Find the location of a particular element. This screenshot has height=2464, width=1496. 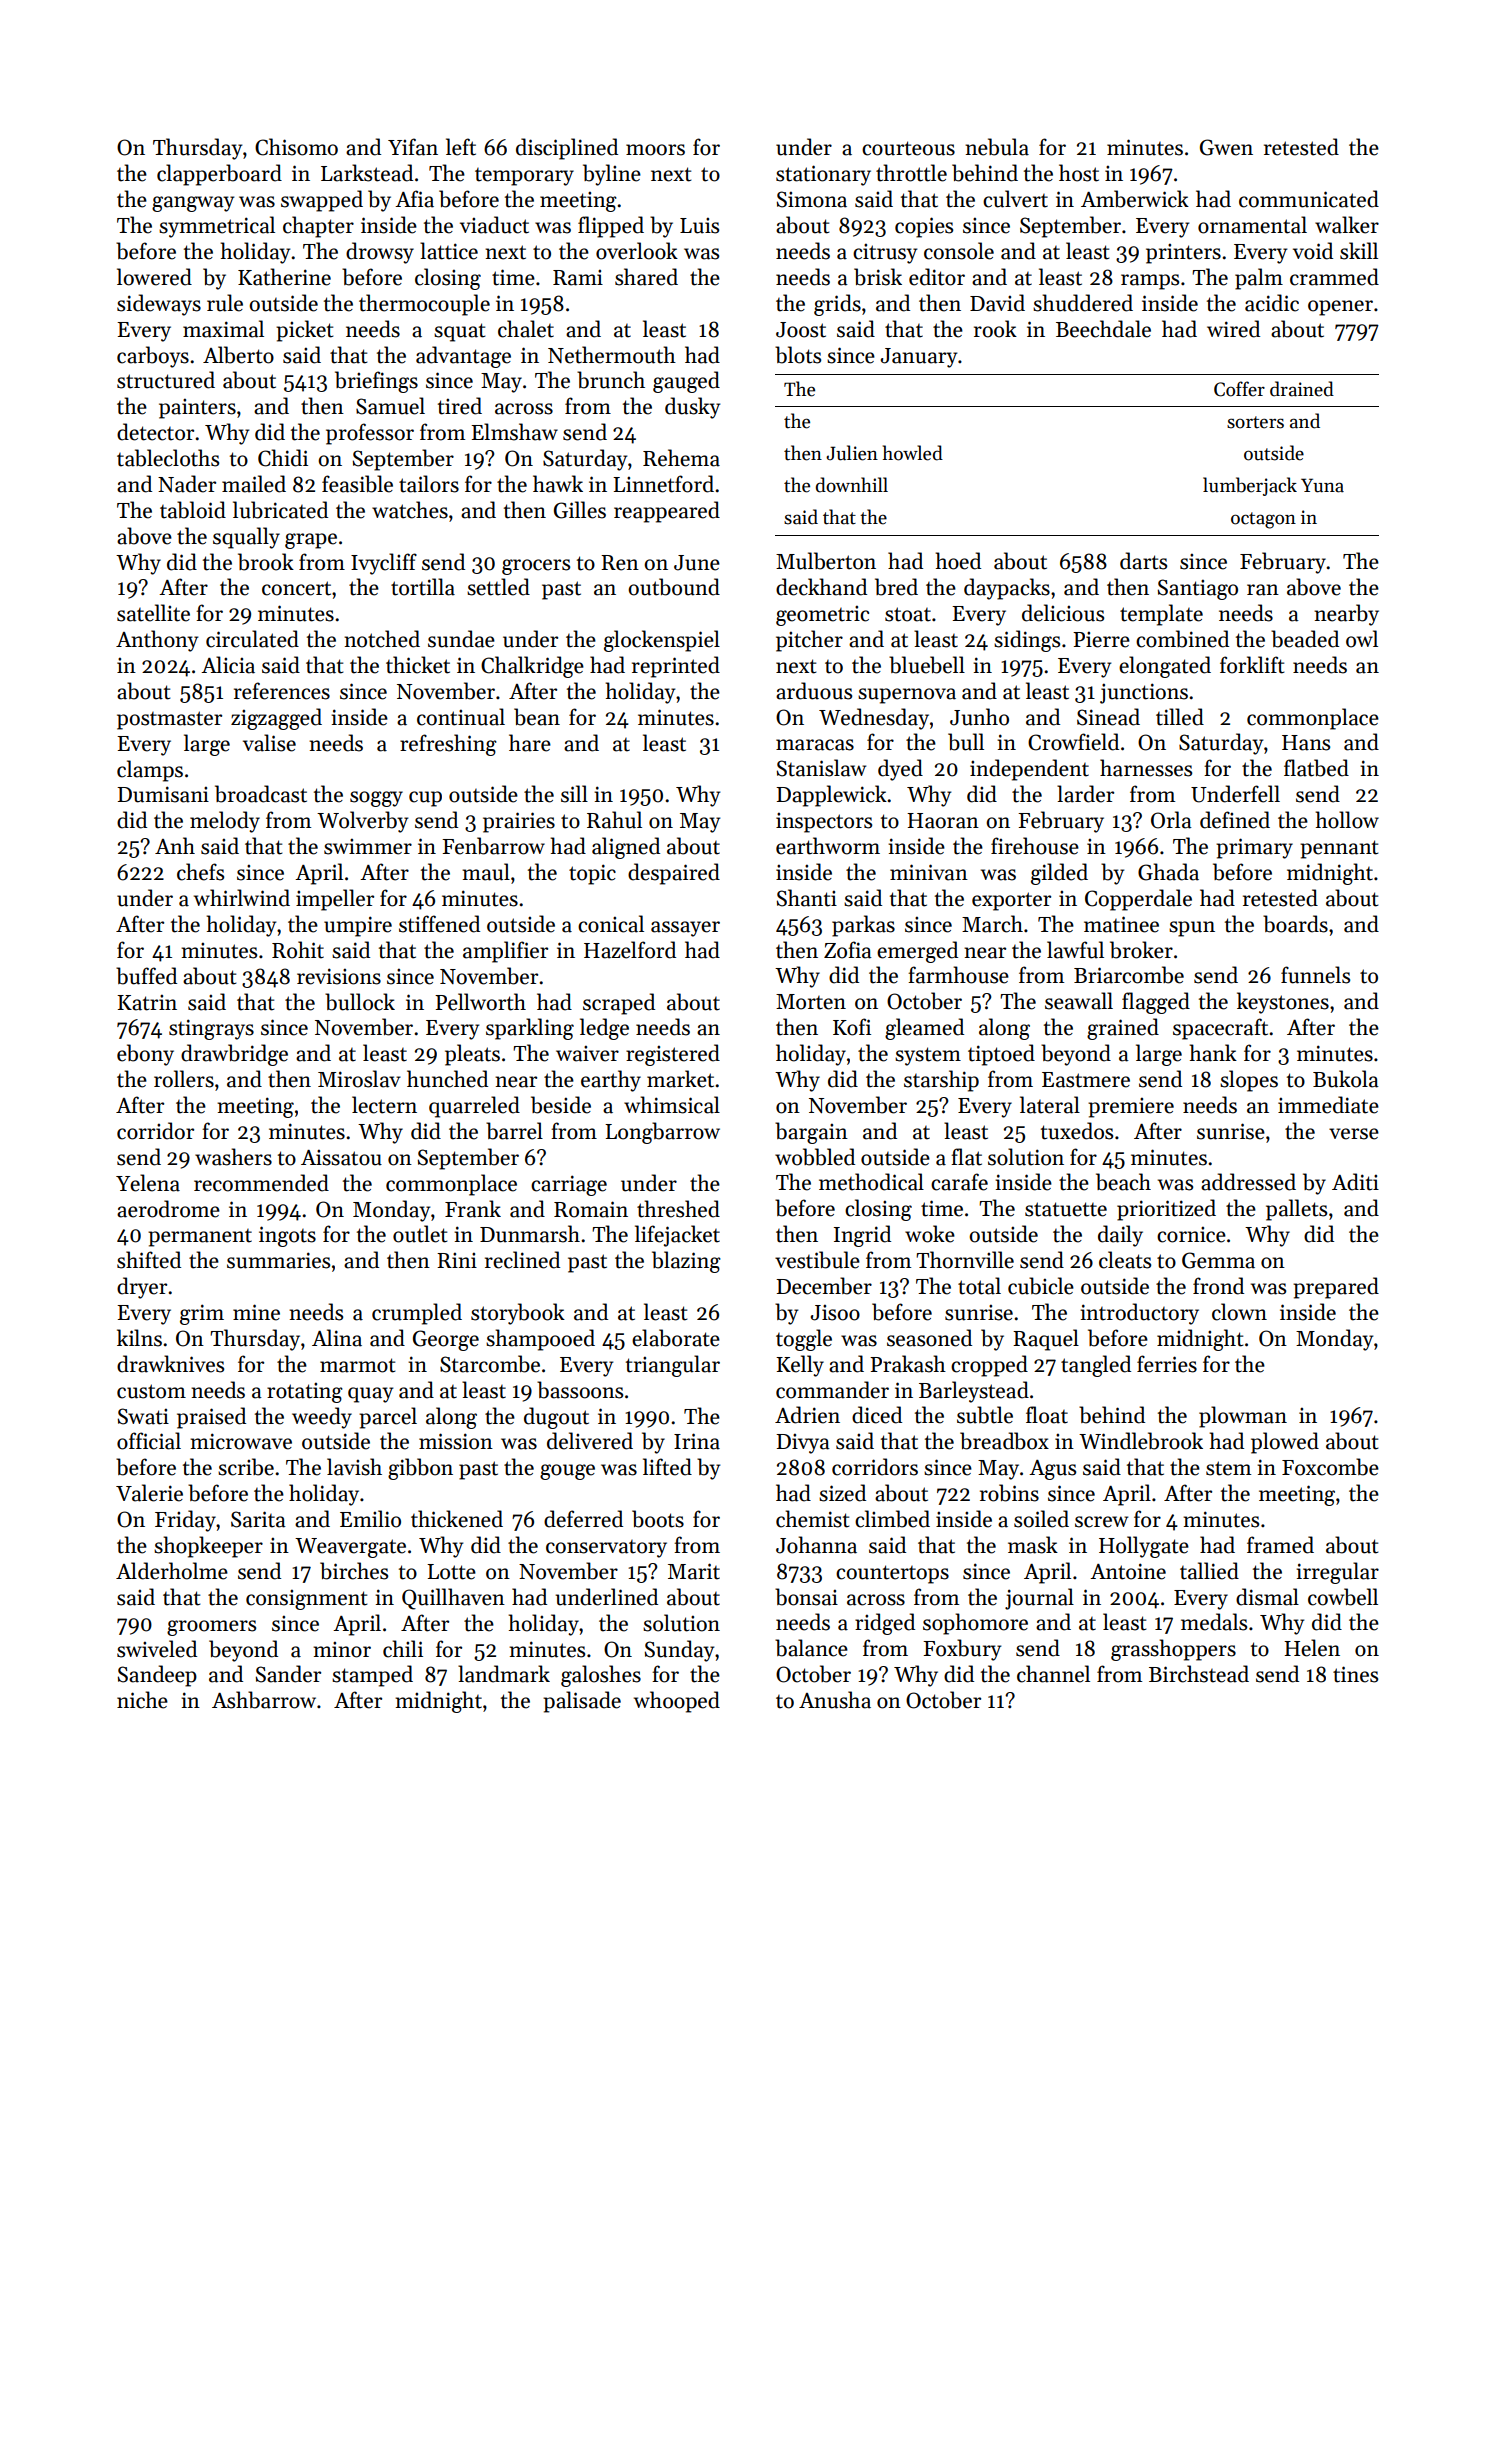

landmark is located at coordinates (504, 1674).
